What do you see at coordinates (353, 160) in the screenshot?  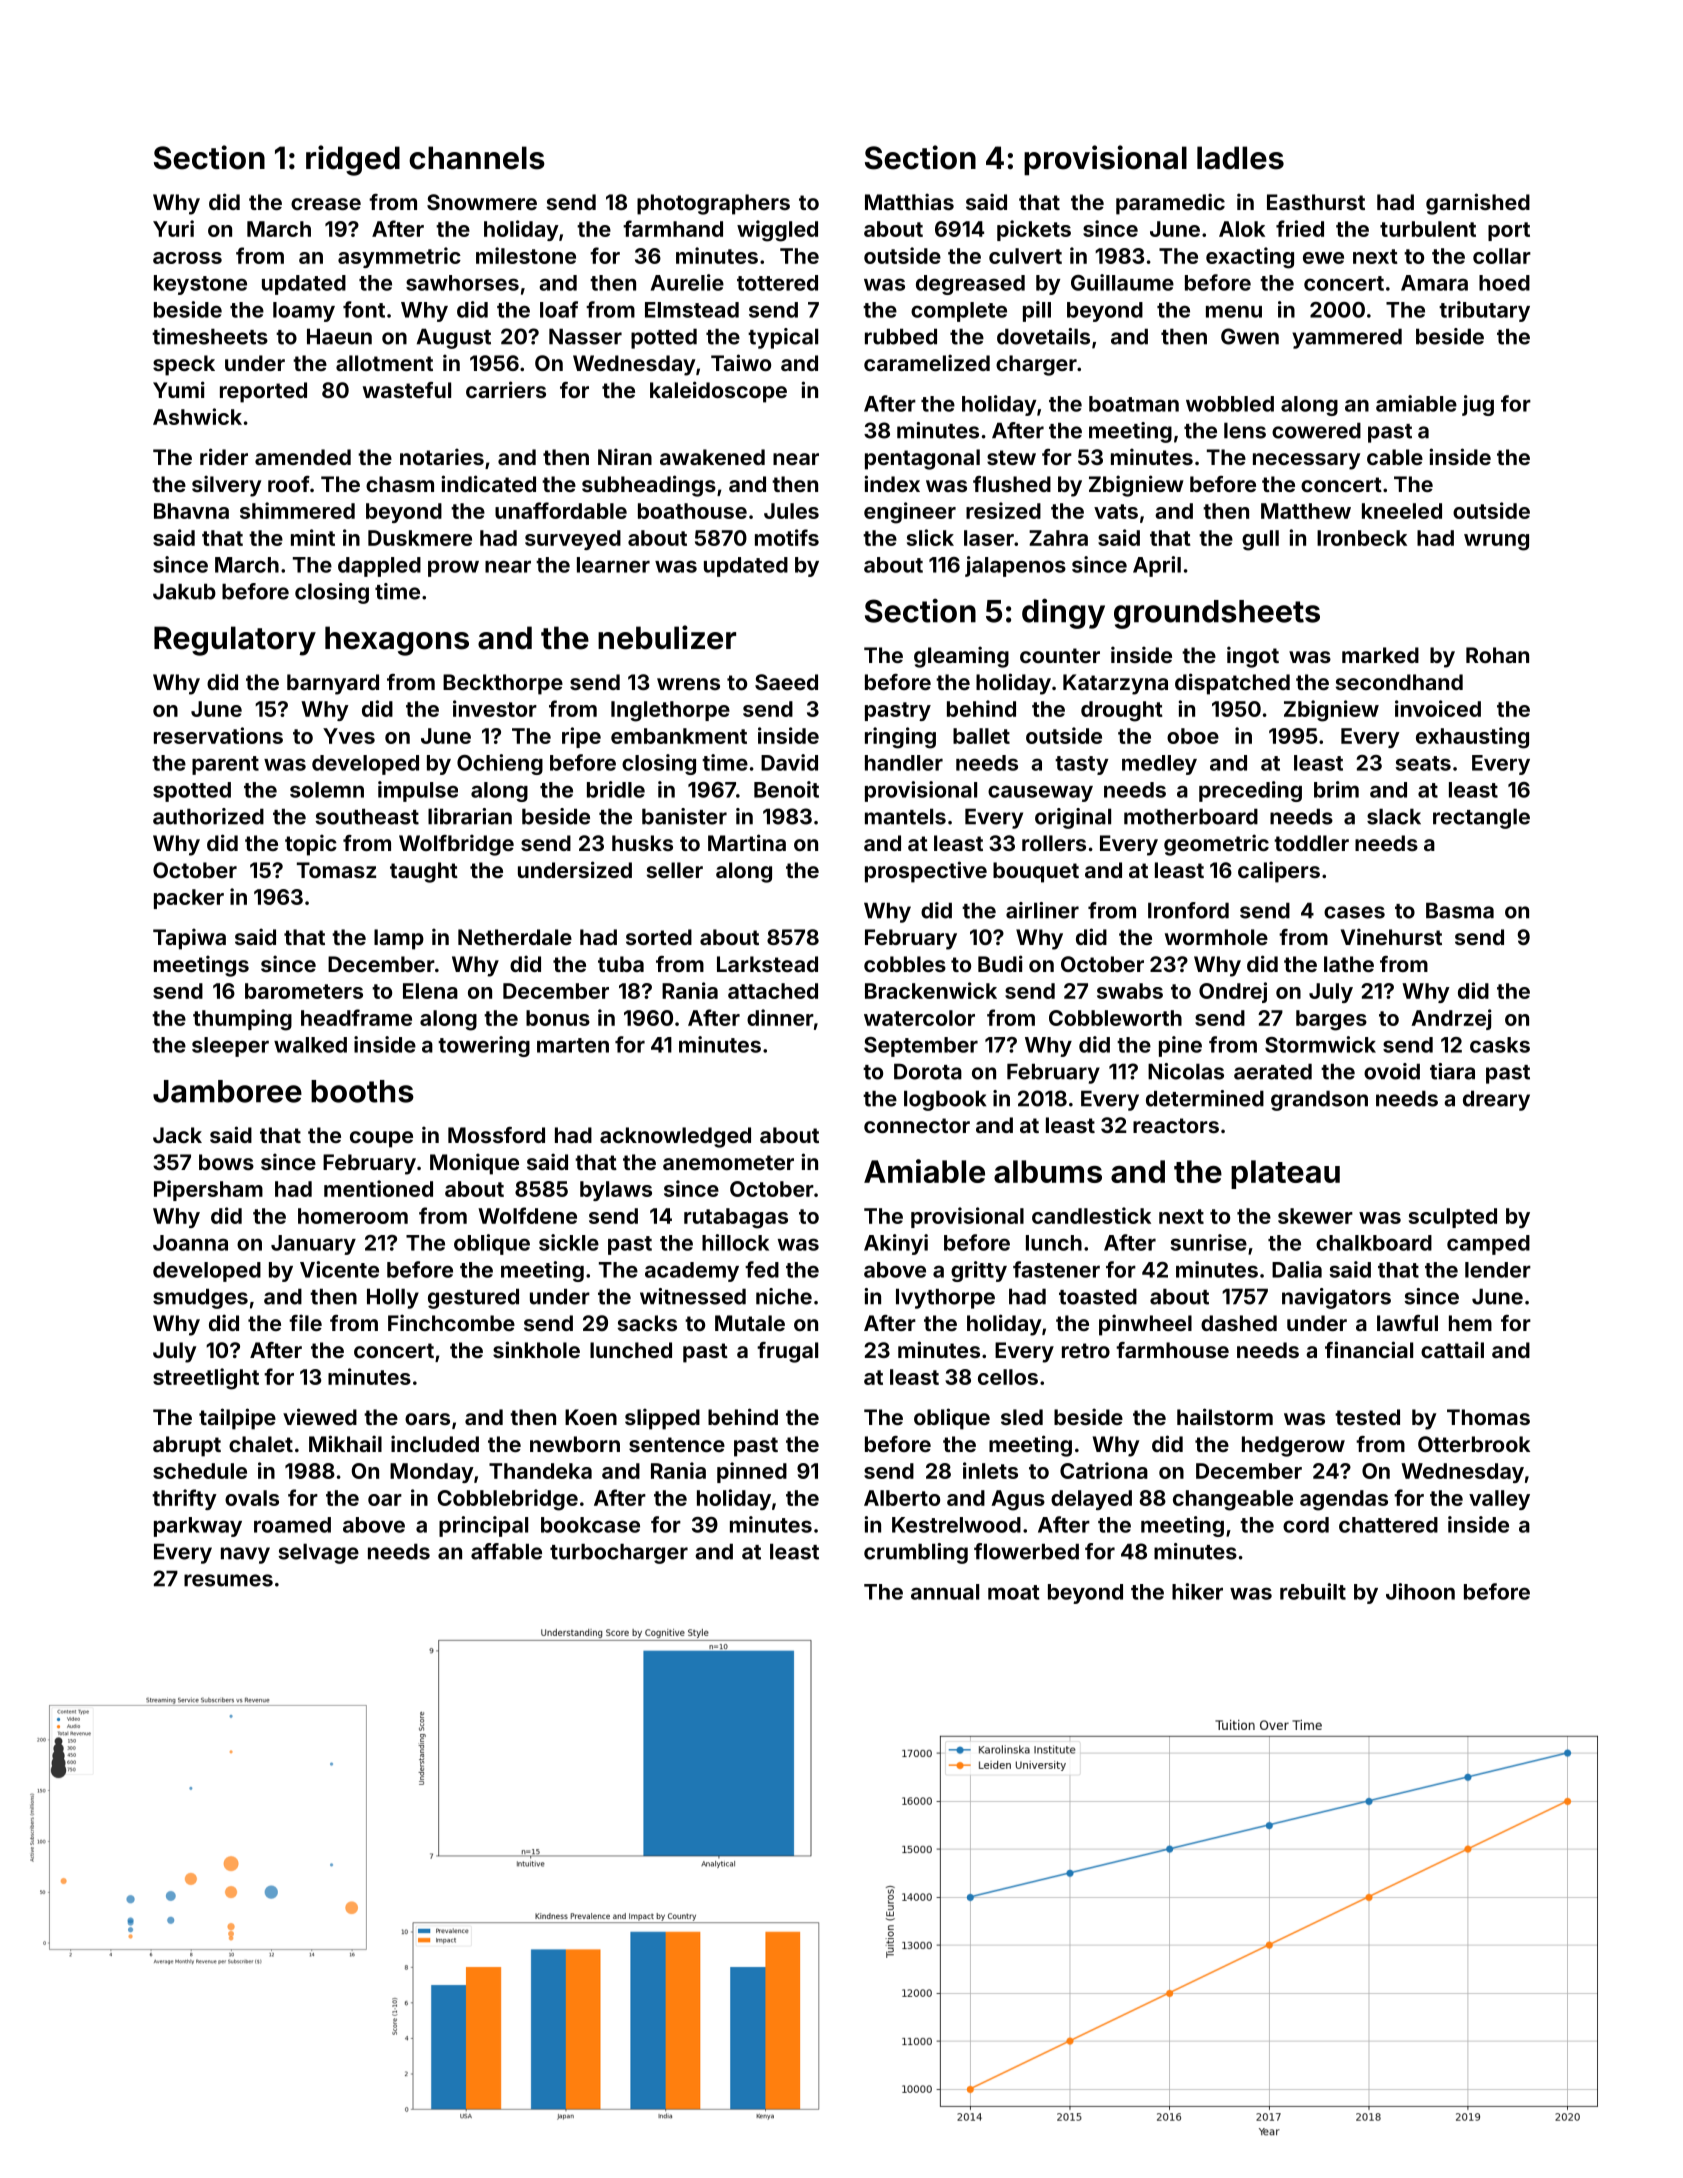 I see `ridged` at bounding box center [353, 160].
